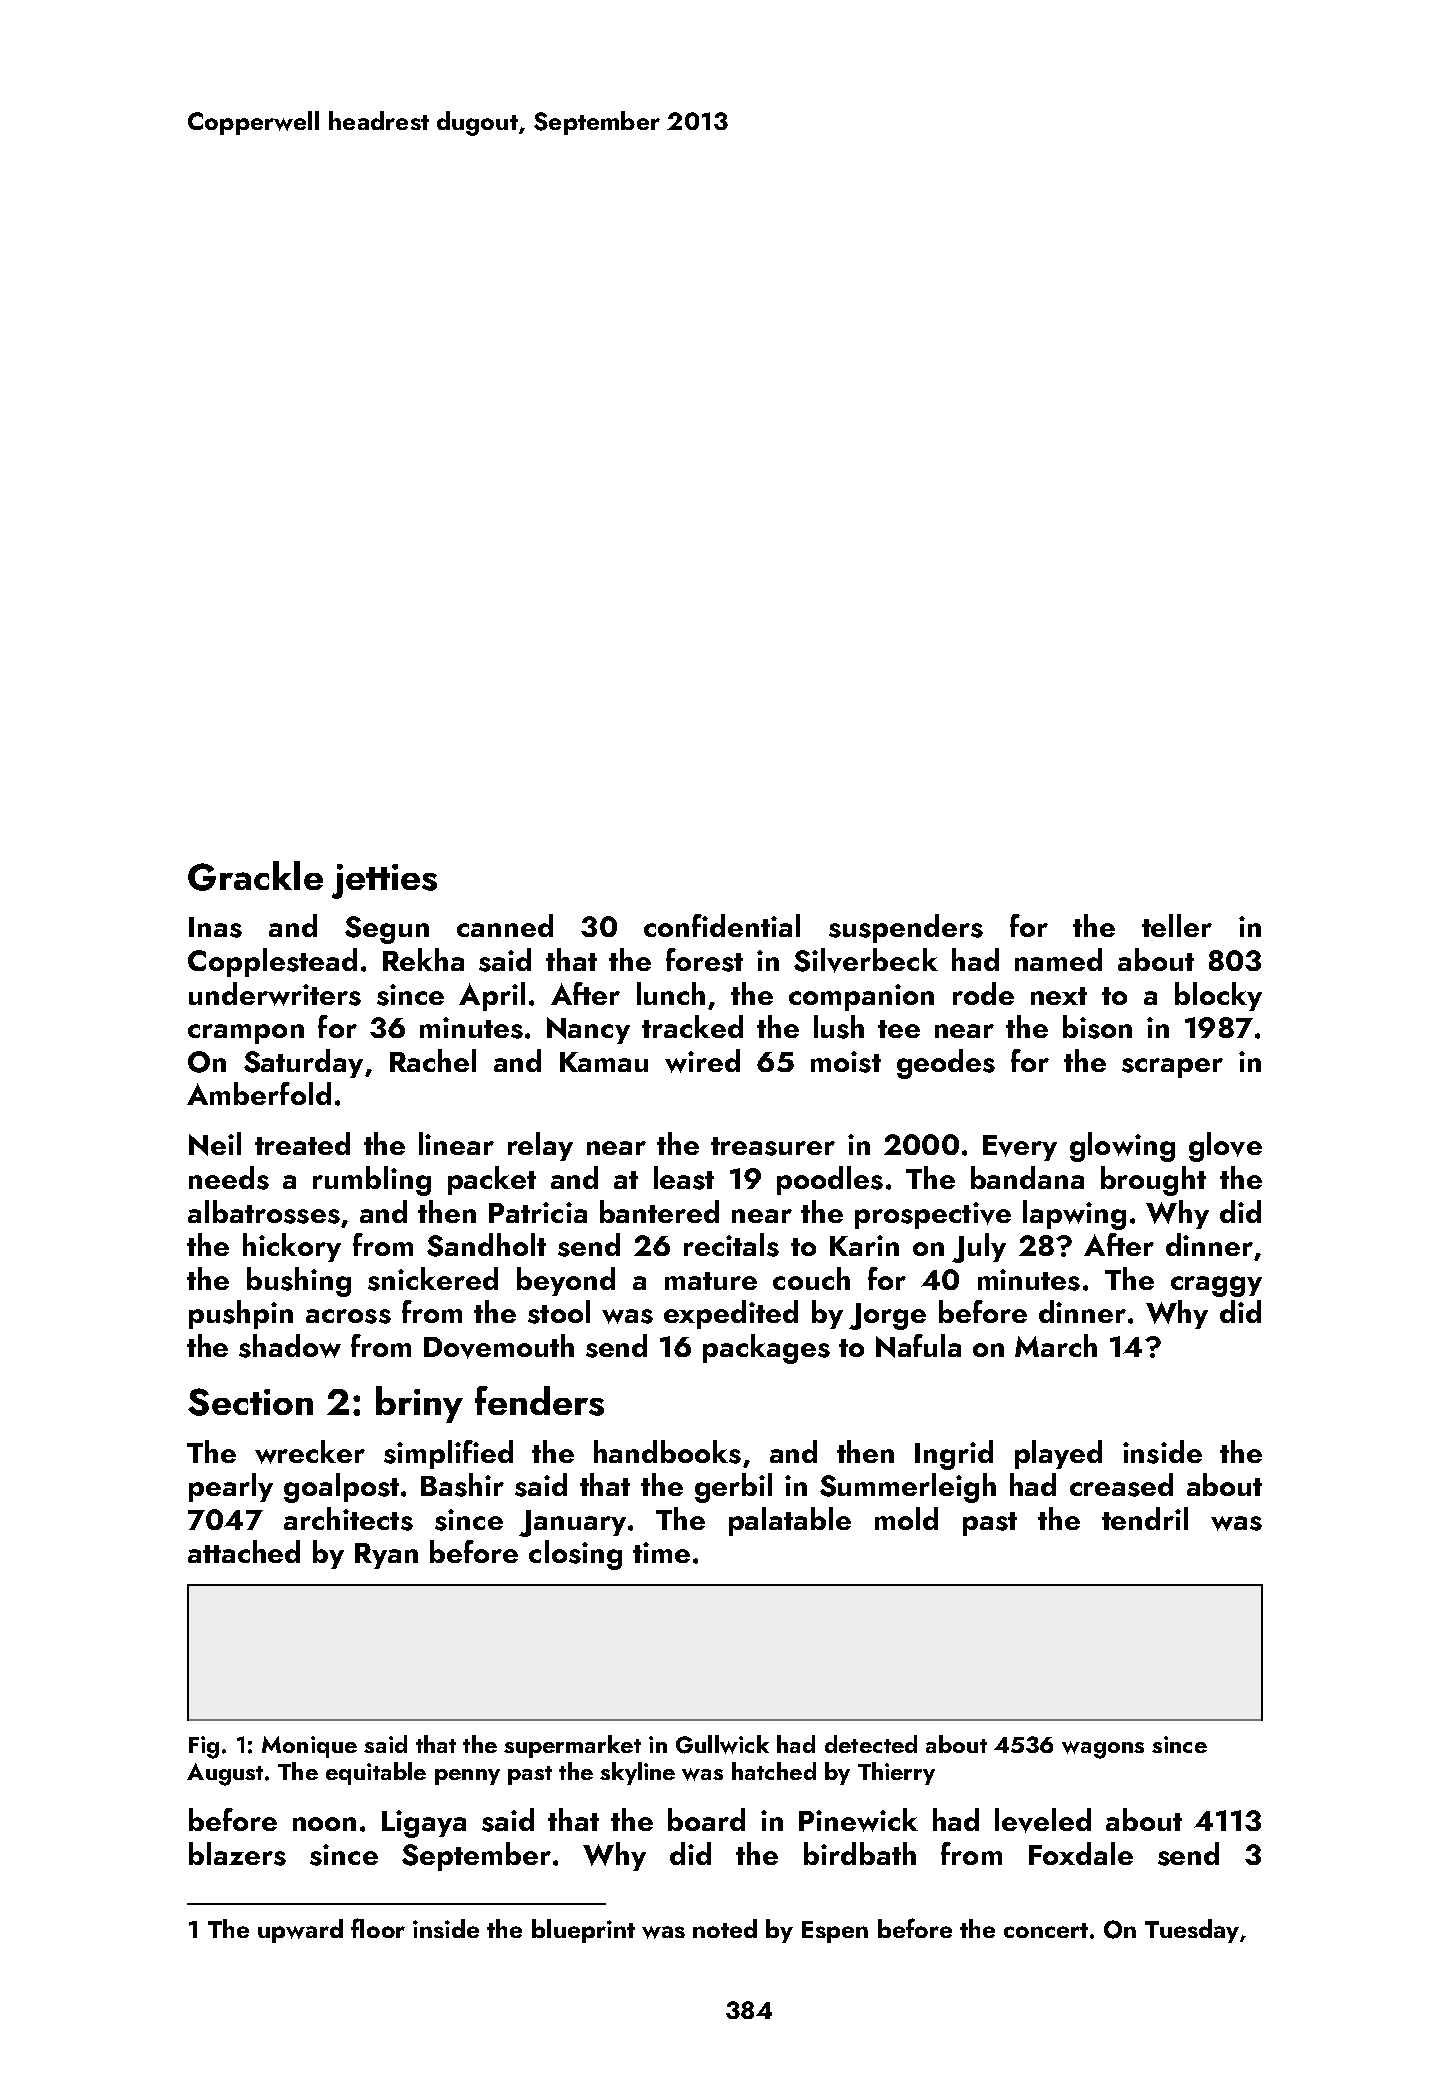 The width and height of the screenshot is (1450, 2100). What do you see at coordinates (372, 1181) in the screenshot?
I see `rumbling` at bounding box center [372, 1181].
